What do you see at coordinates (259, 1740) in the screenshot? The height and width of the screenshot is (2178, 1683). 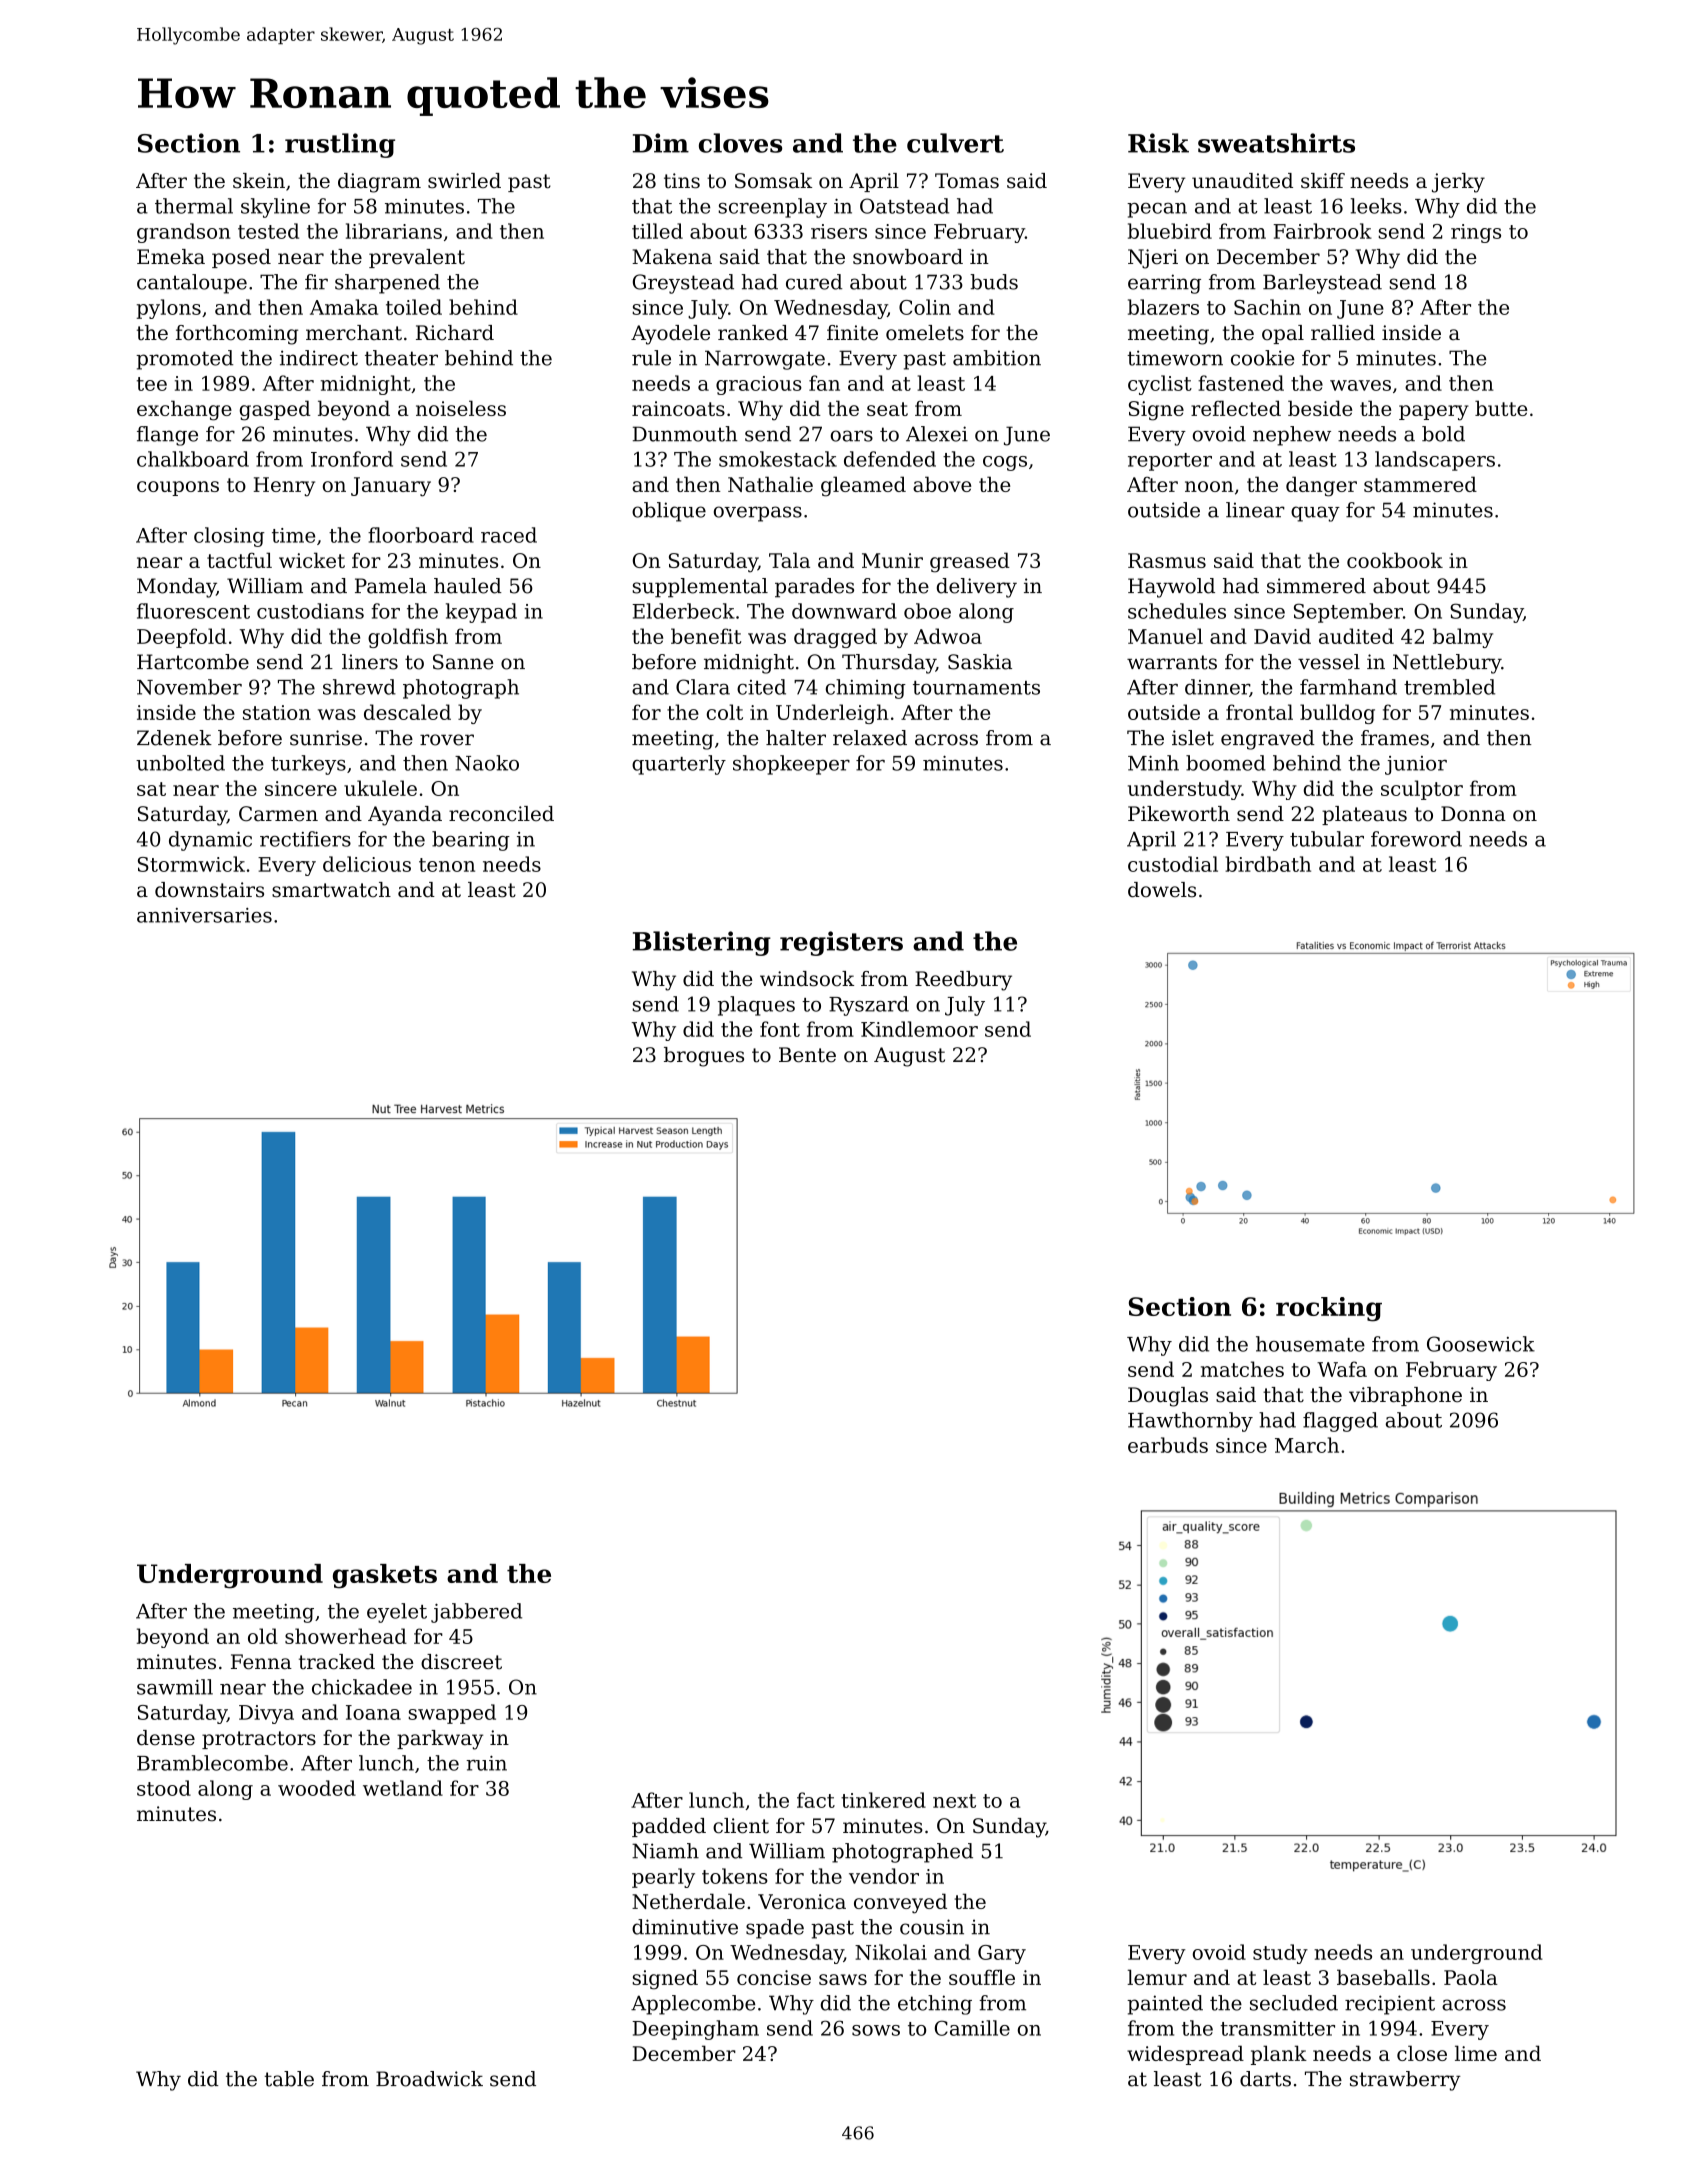 I see `protractors` at bounding box center [259, 1740].
